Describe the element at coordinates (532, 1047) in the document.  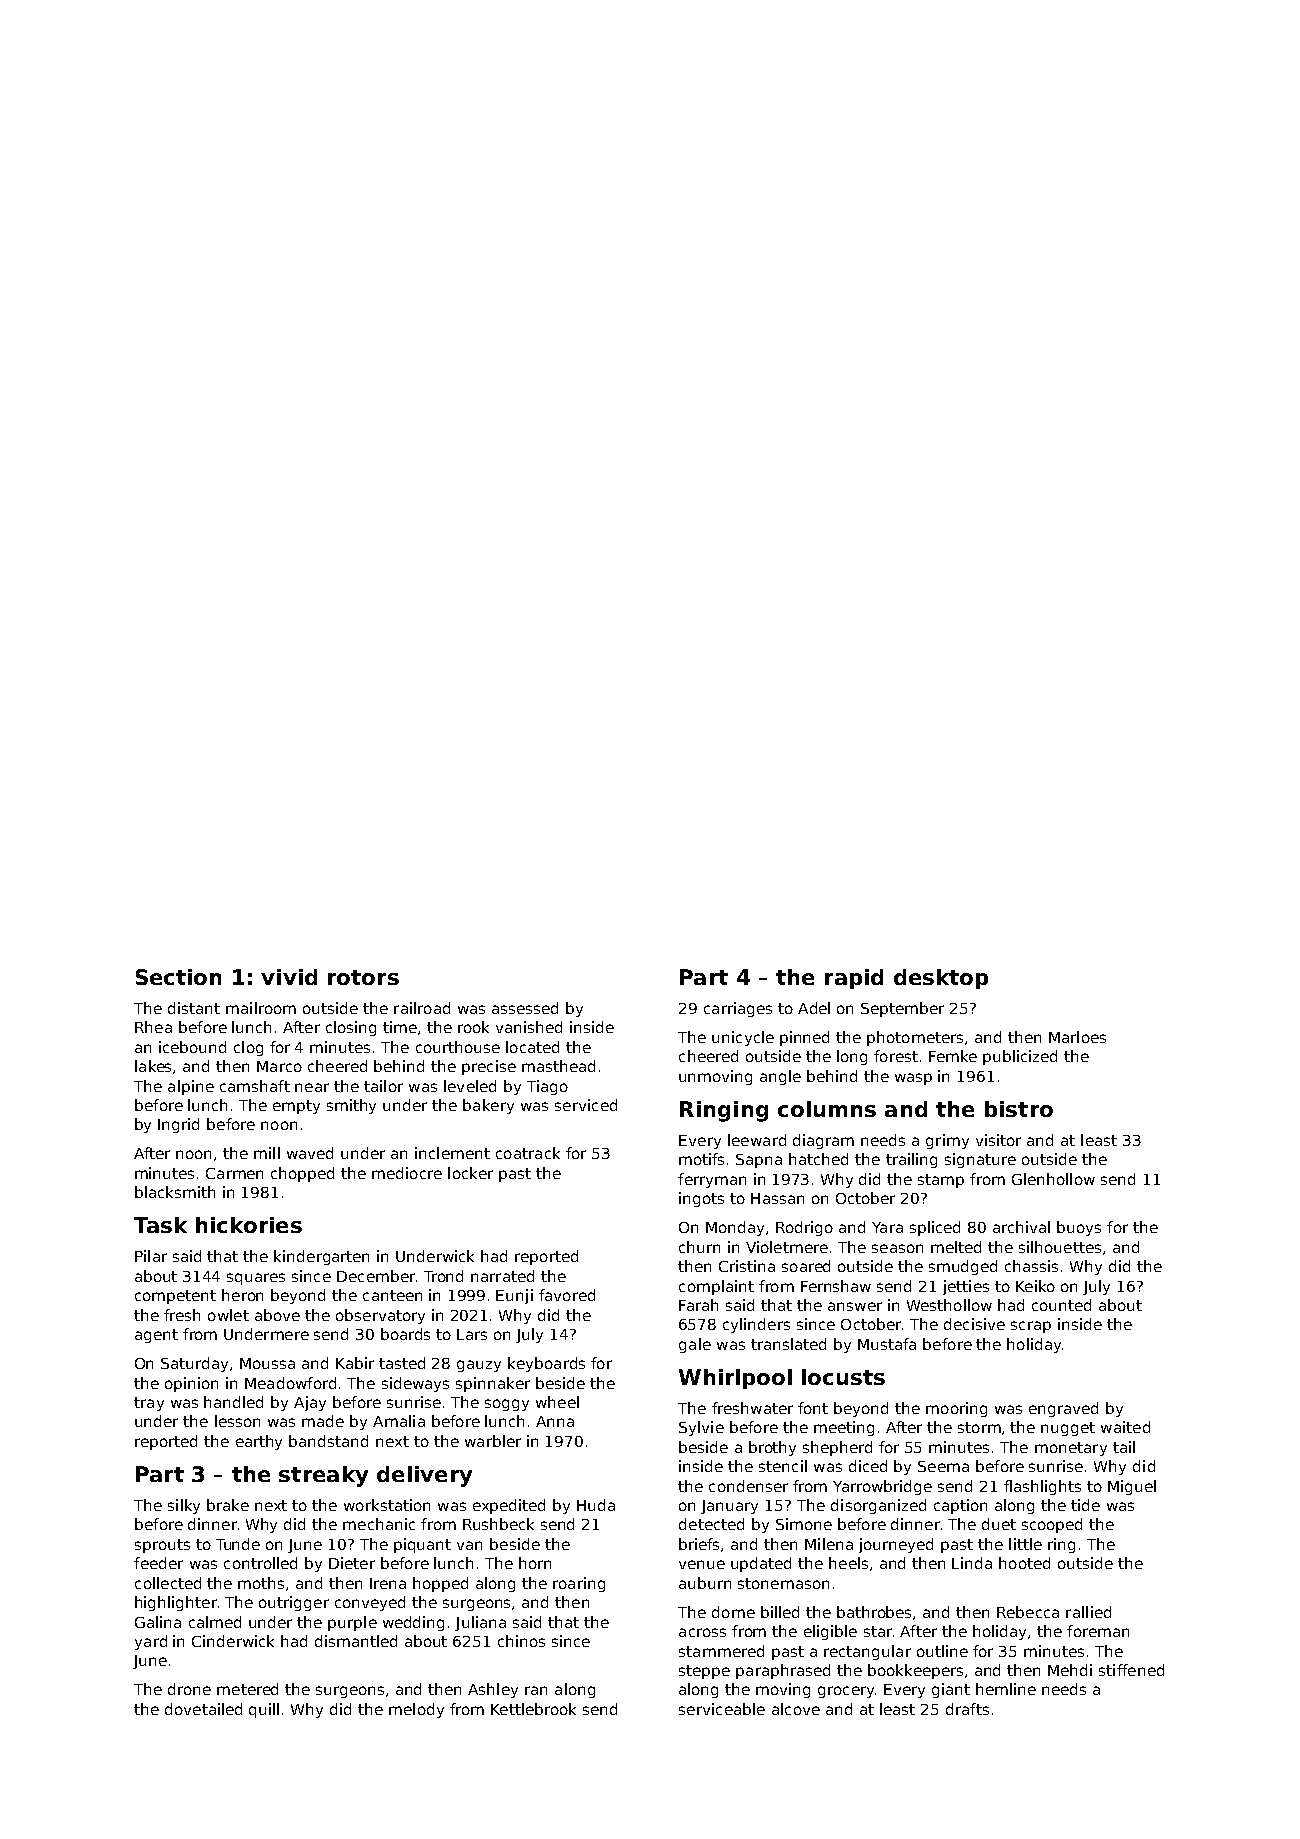
I see `located` at that location.
